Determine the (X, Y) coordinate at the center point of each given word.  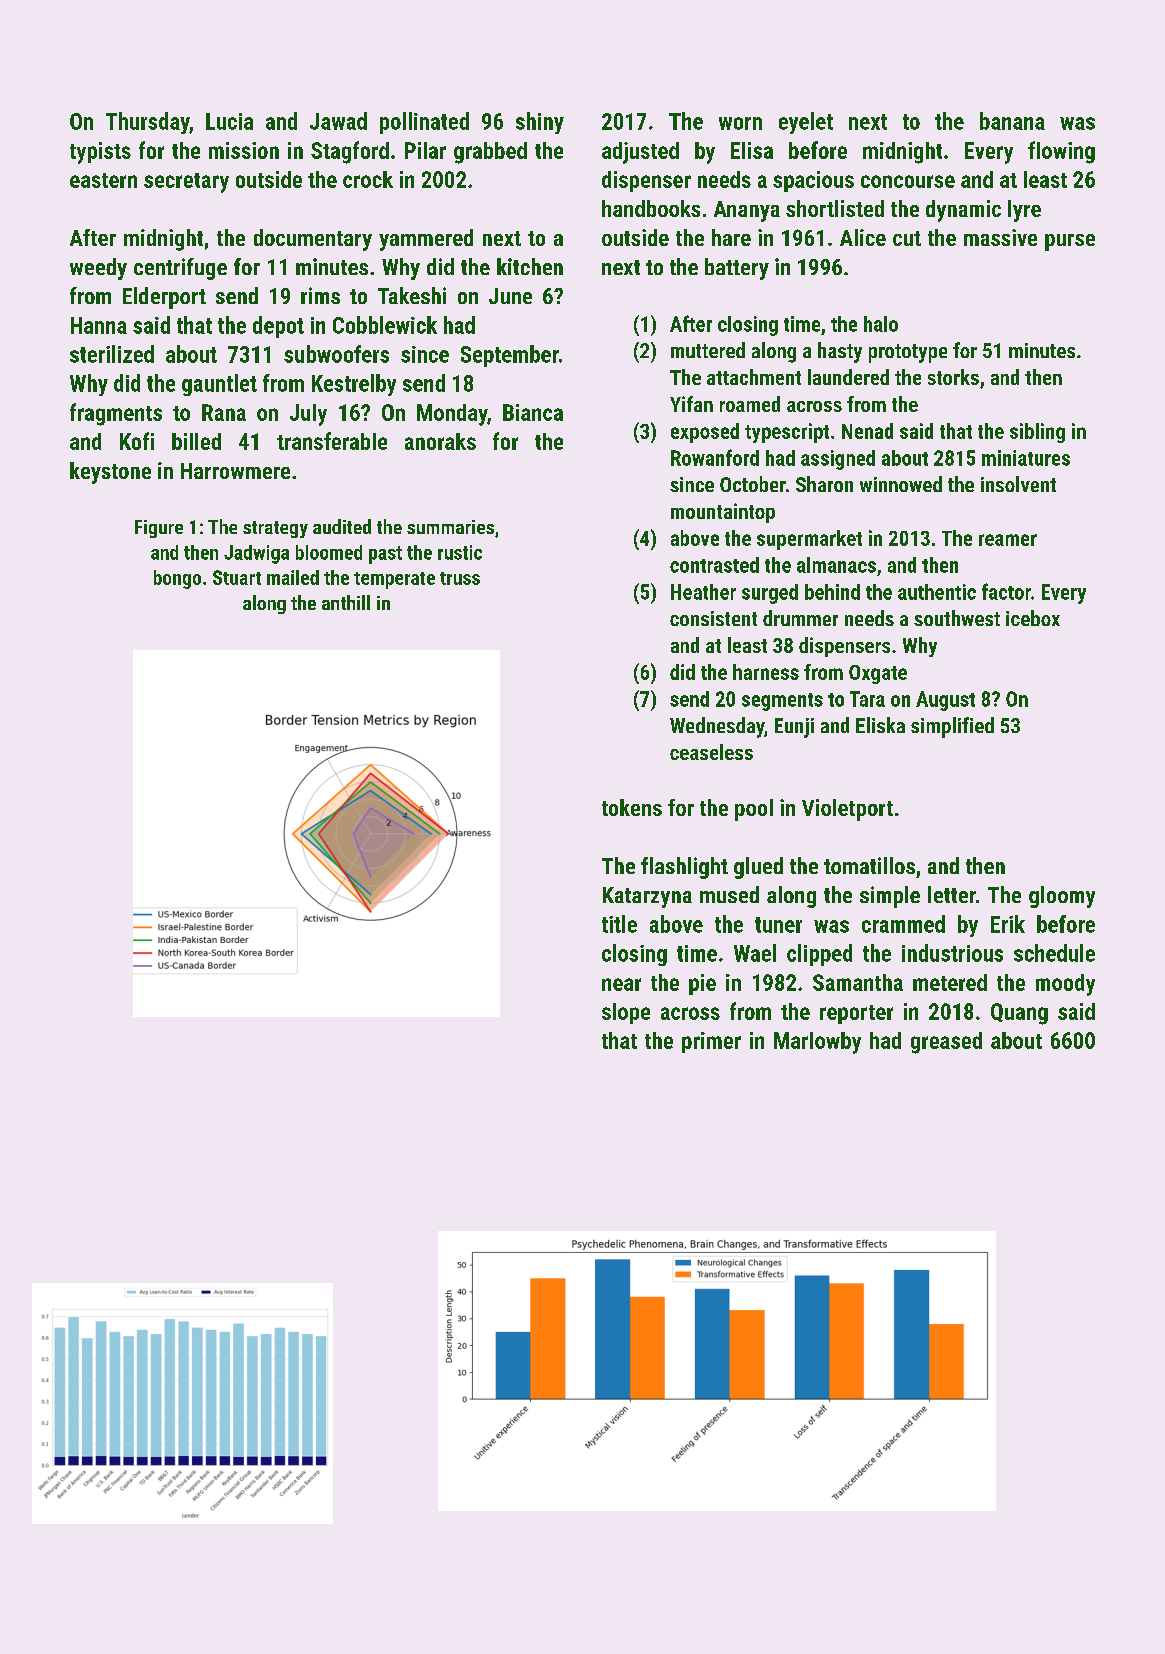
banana (1012, 121)
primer (711, 1042)
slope (626, 1013)
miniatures (1026, 458)
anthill (346, 602)
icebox (1033, 618)
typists (100, 153)
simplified (952, 727)
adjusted (640, 153)
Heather (703, 592)
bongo (177, 579)
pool (754, 810)
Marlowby (817, 1043)
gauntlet (219, 385)
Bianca (533, 412)
